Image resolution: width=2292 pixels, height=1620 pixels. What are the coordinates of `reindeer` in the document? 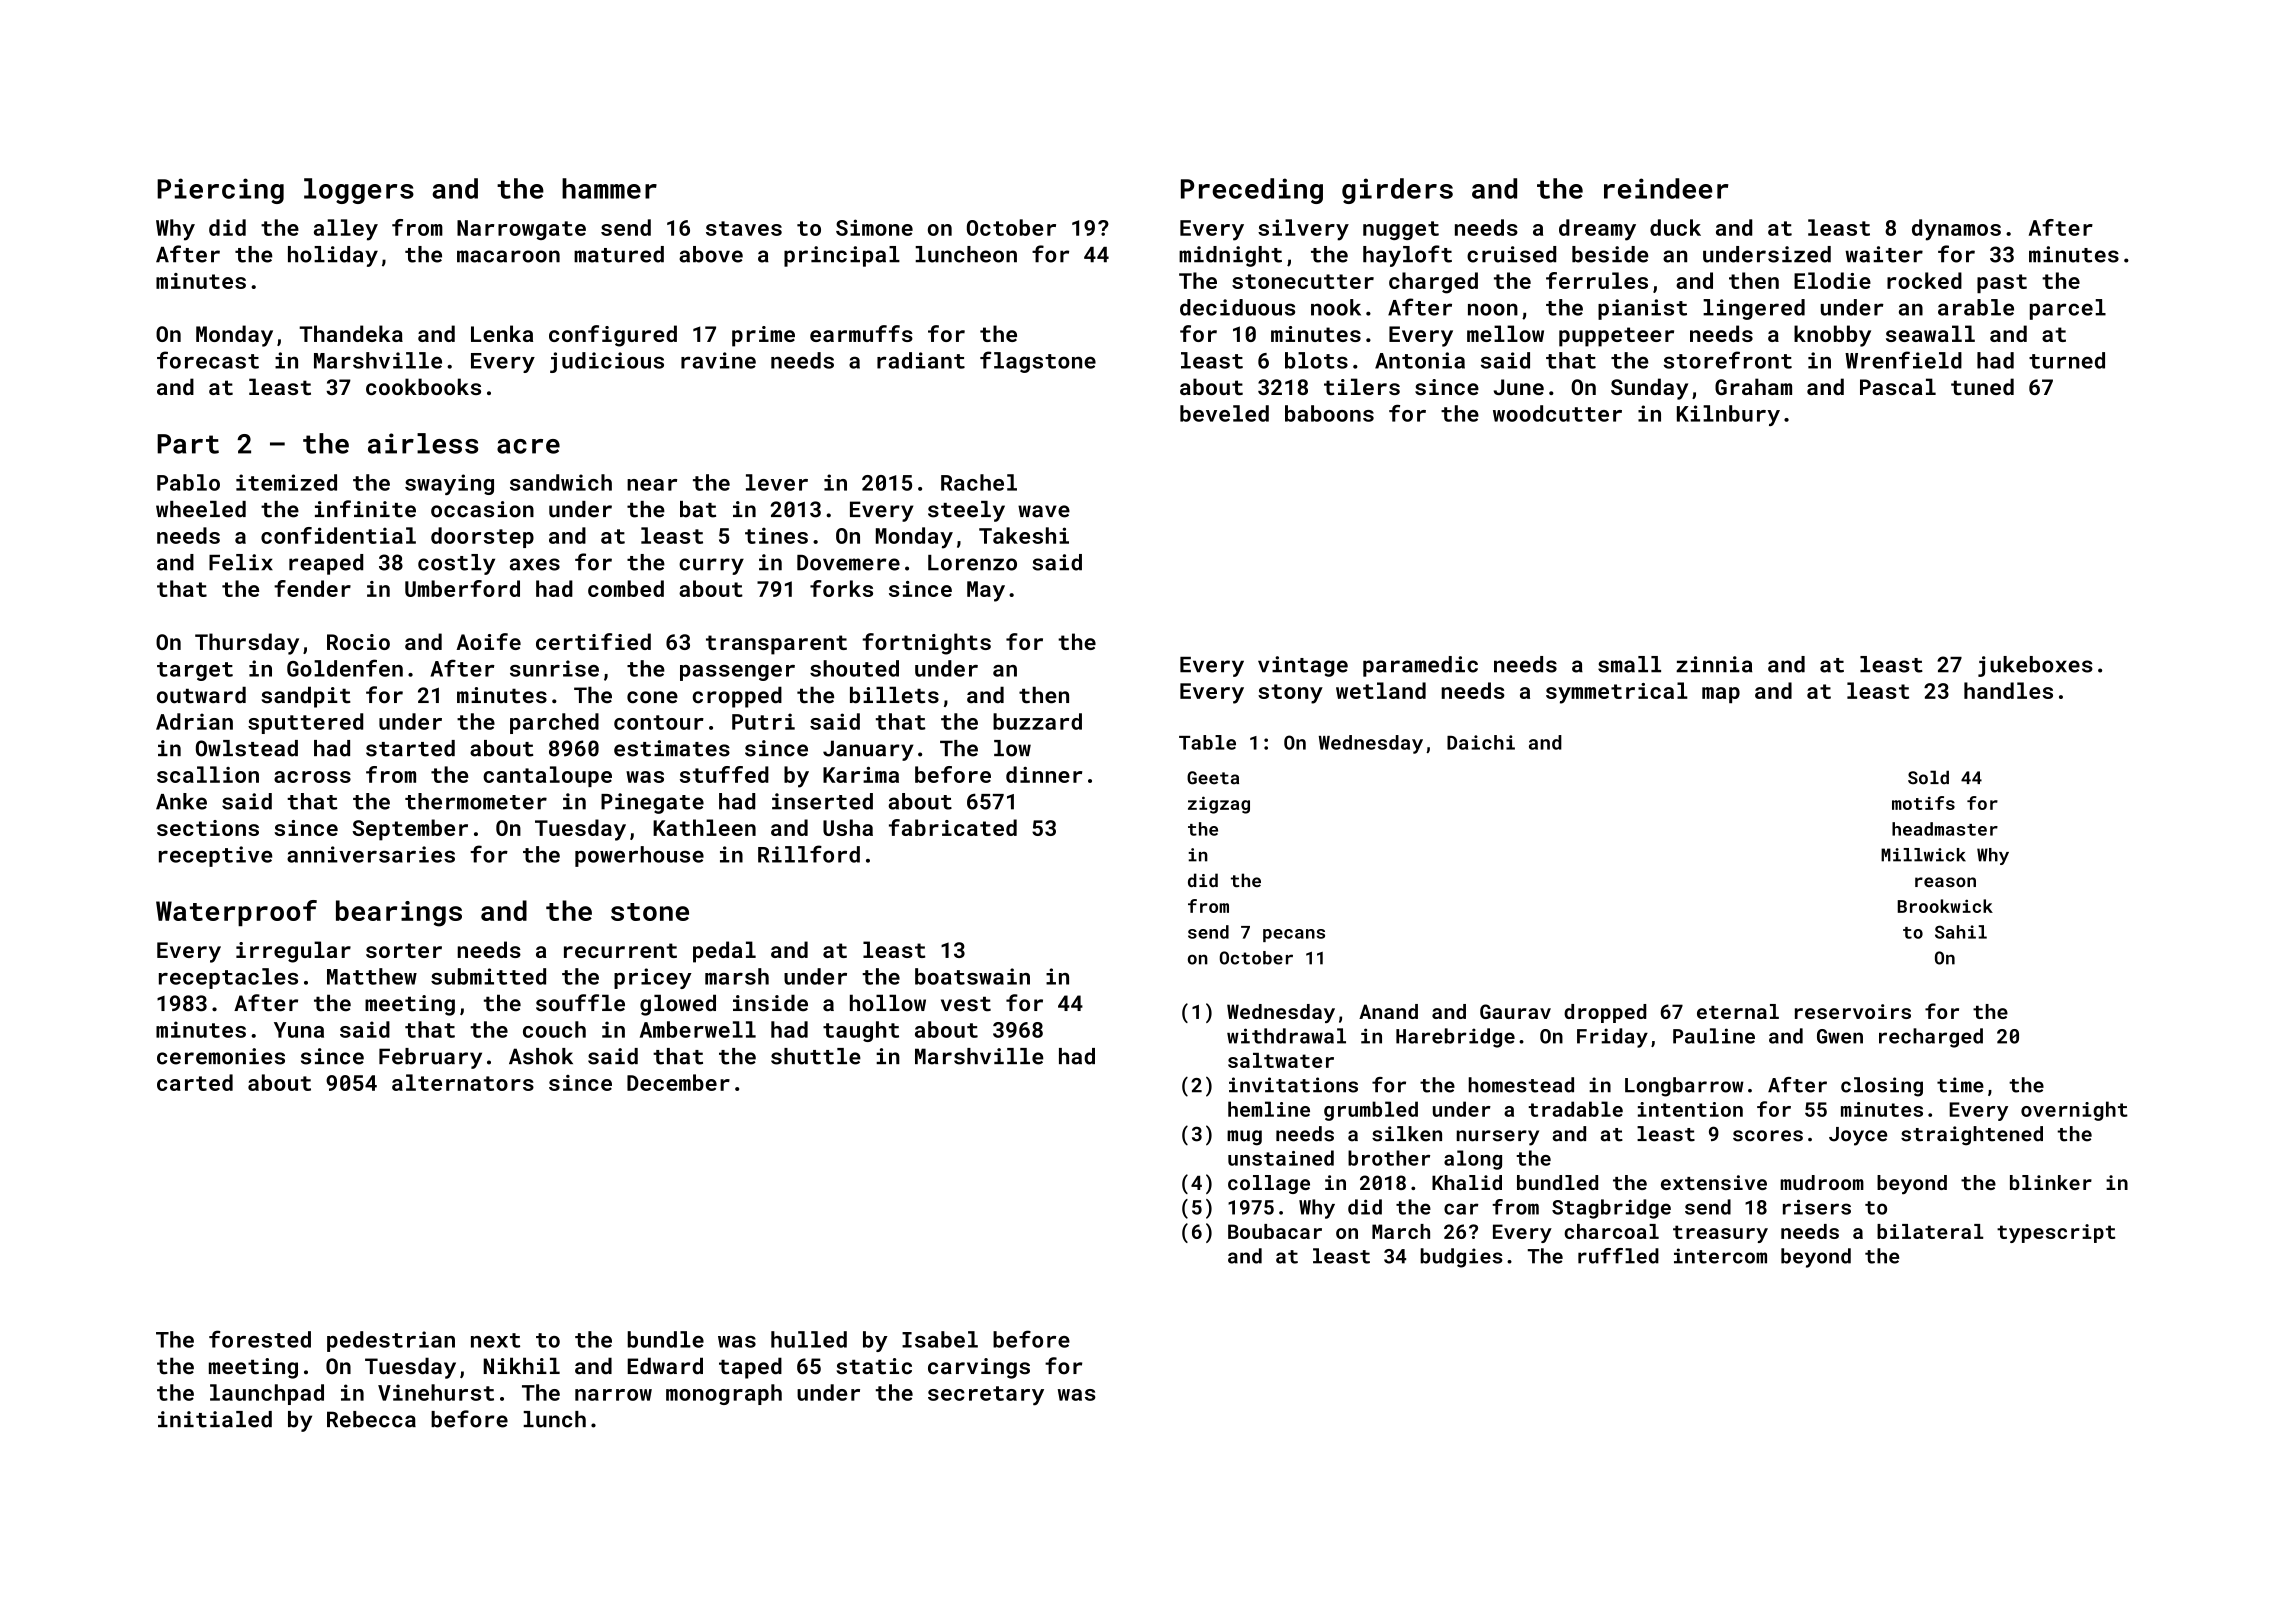 It's located at (1666, 188).
